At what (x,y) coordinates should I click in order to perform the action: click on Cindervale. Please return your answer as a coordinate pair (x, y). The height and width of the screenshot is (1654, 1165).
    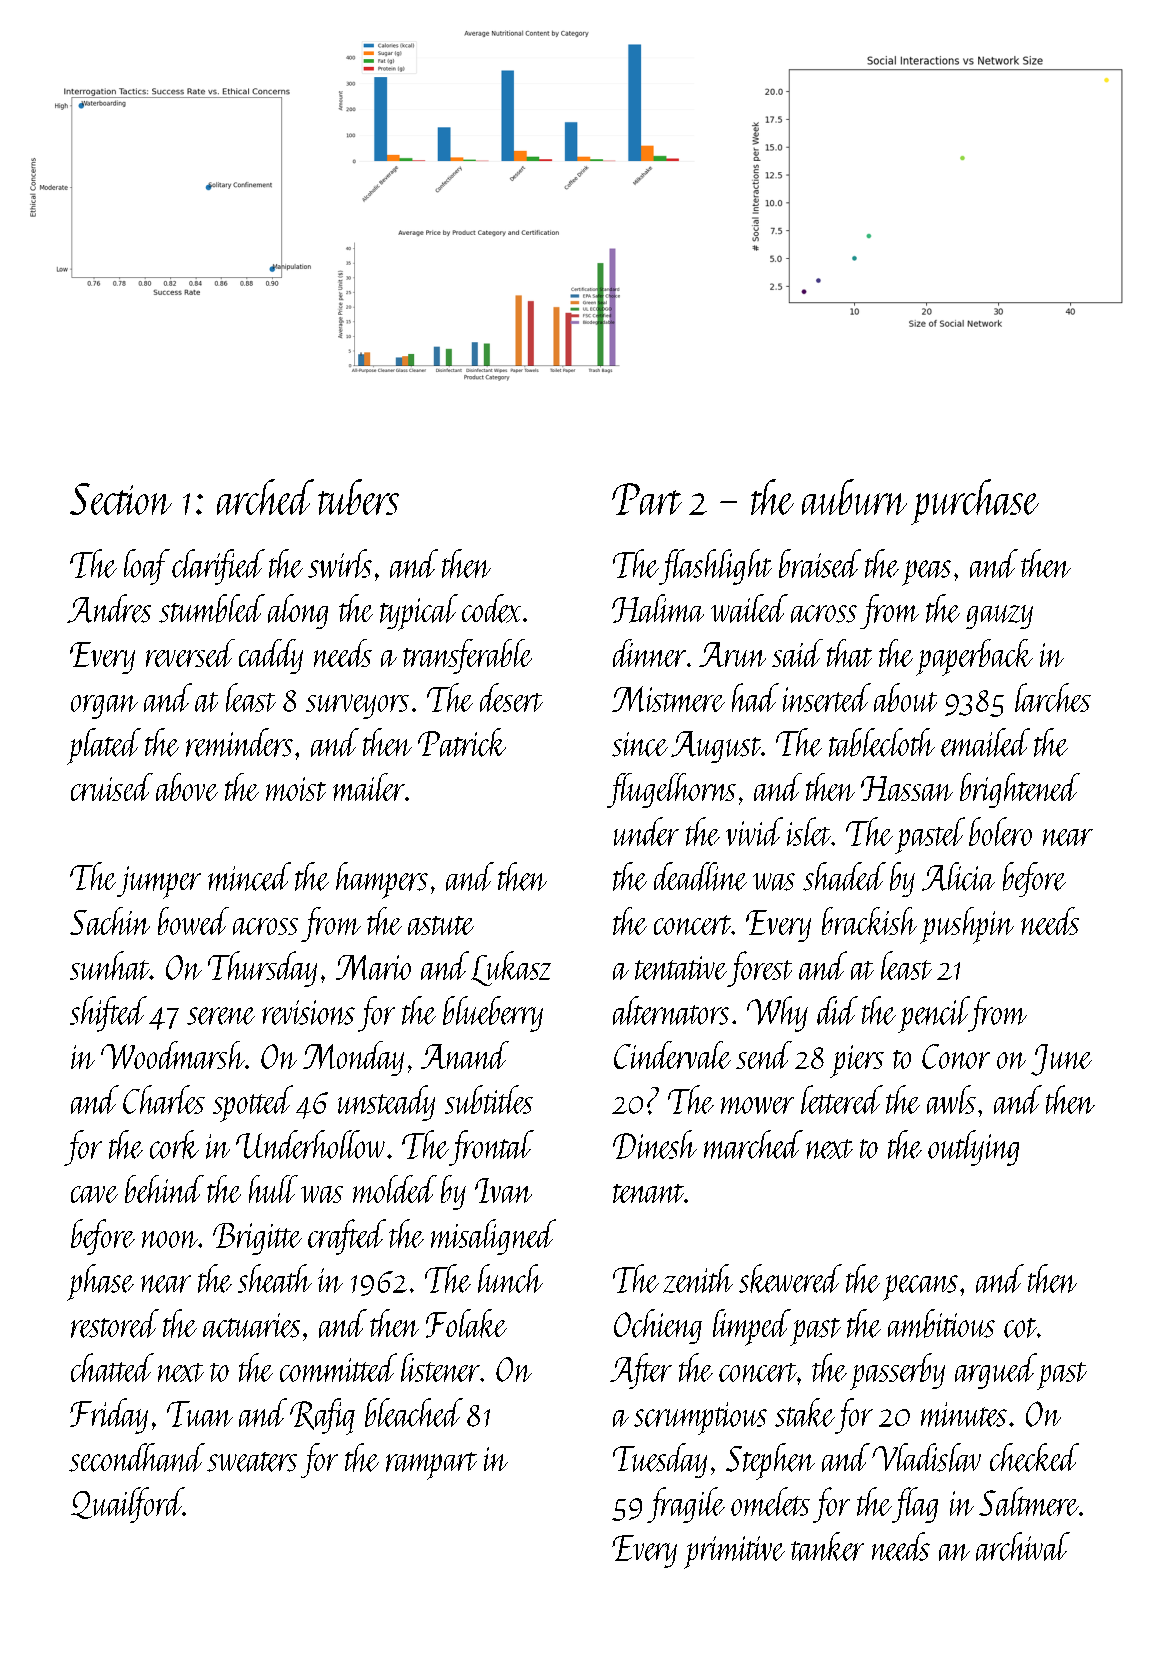
    Looking at the image, I should click on (672, 1055).
